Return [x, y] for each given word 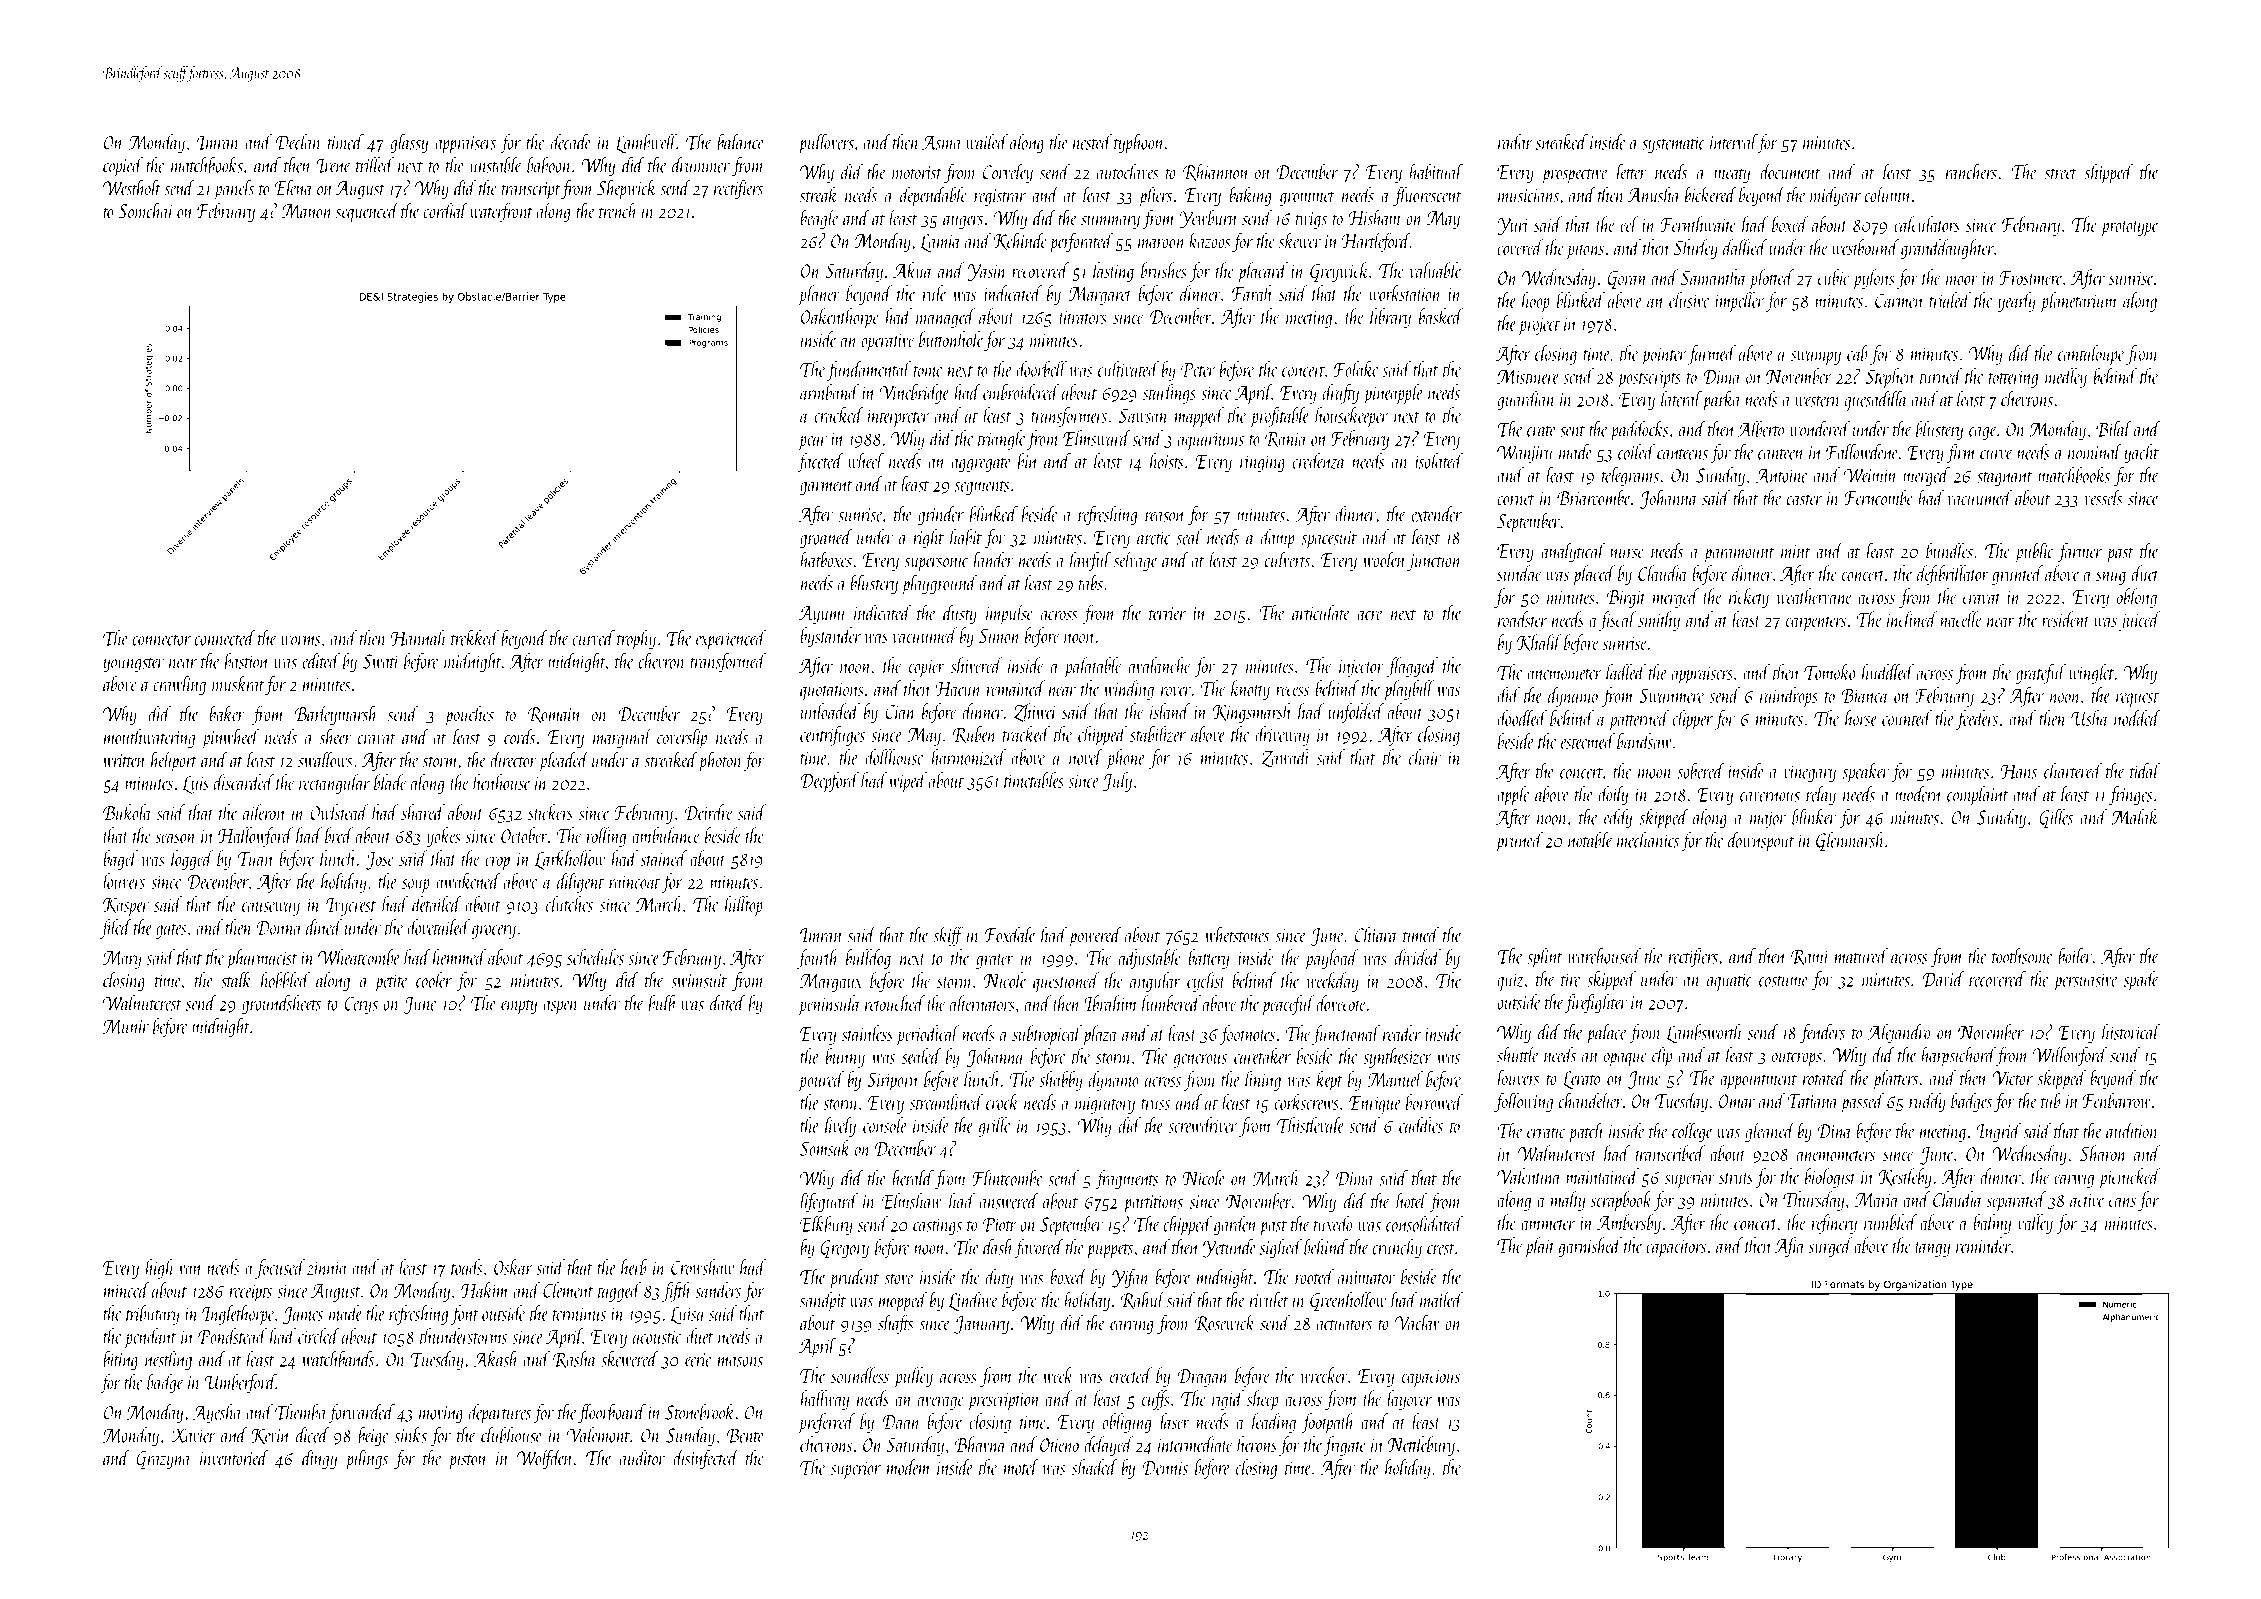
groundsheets [281, 1005]
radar [1515, 142]
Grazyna [163, 1460]
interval [1733, 142]
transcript [531, 191]
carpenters [1816, 624]
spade [2141, 981]
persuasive [2086, 982]
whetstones [1237, 934]
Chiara [1376, 934]
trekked [475, 638]
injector [1361, 668]
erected [1131, 1375]
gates [171, 931]
